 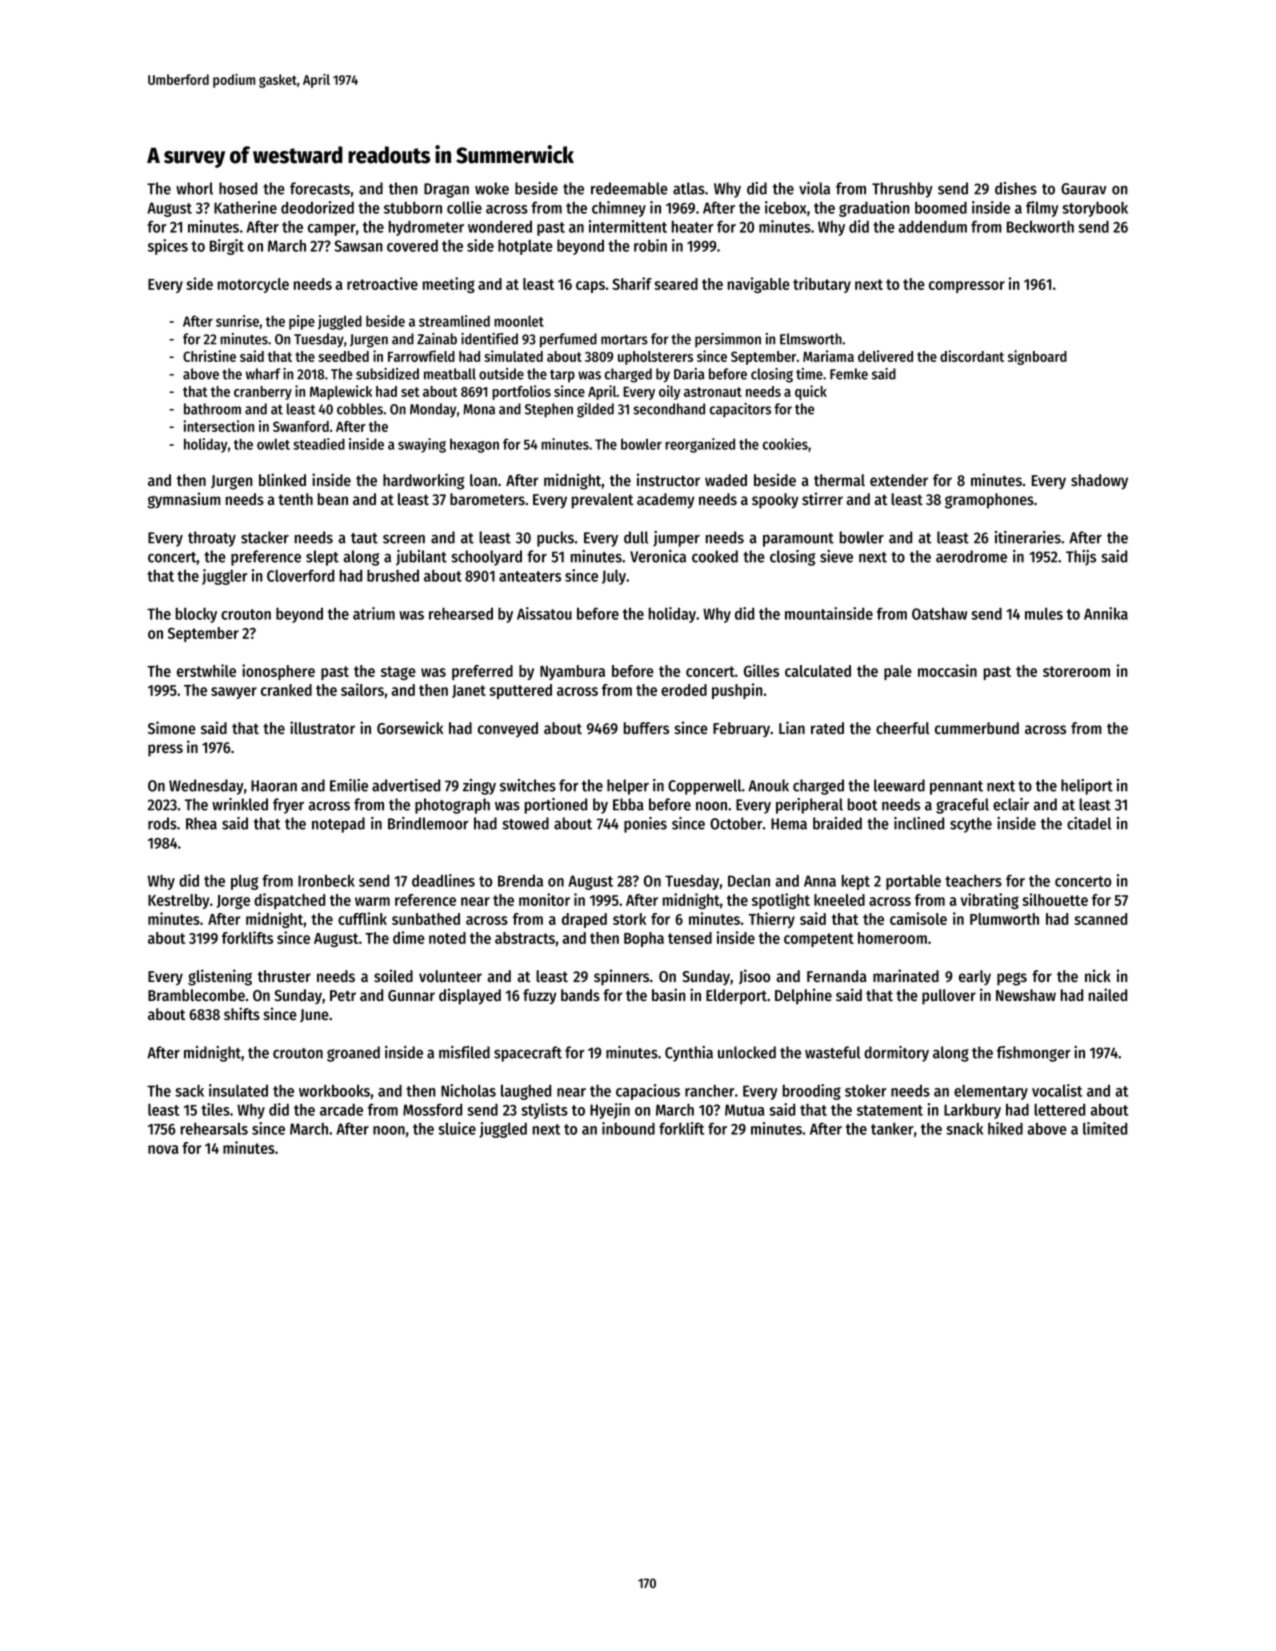 I want to click on Gaurav, so click(x=1084, y=189).
